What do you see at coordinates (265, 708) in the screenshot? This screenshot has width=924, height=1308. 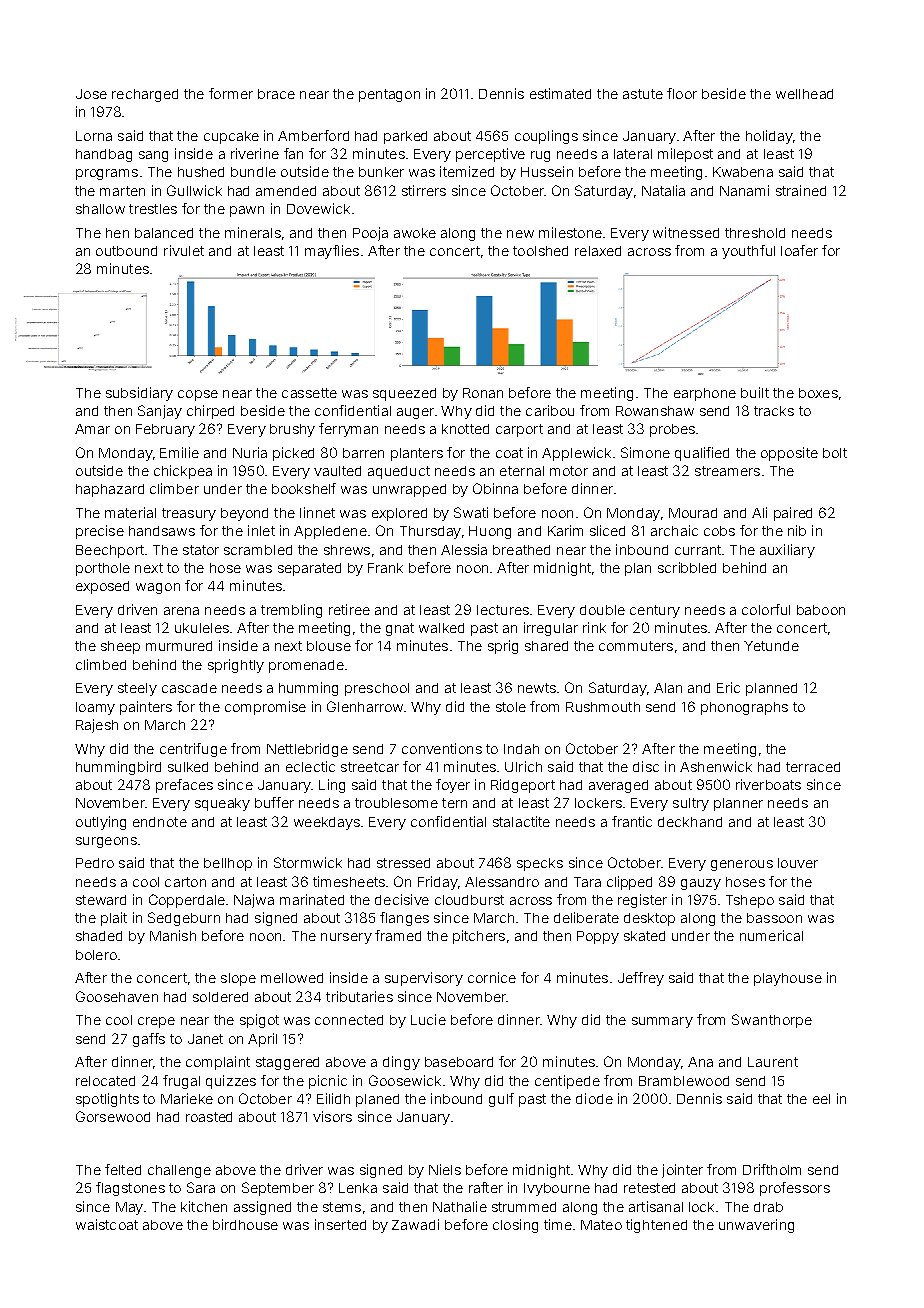 I see `compromise` at bounding box center [265, 708].
